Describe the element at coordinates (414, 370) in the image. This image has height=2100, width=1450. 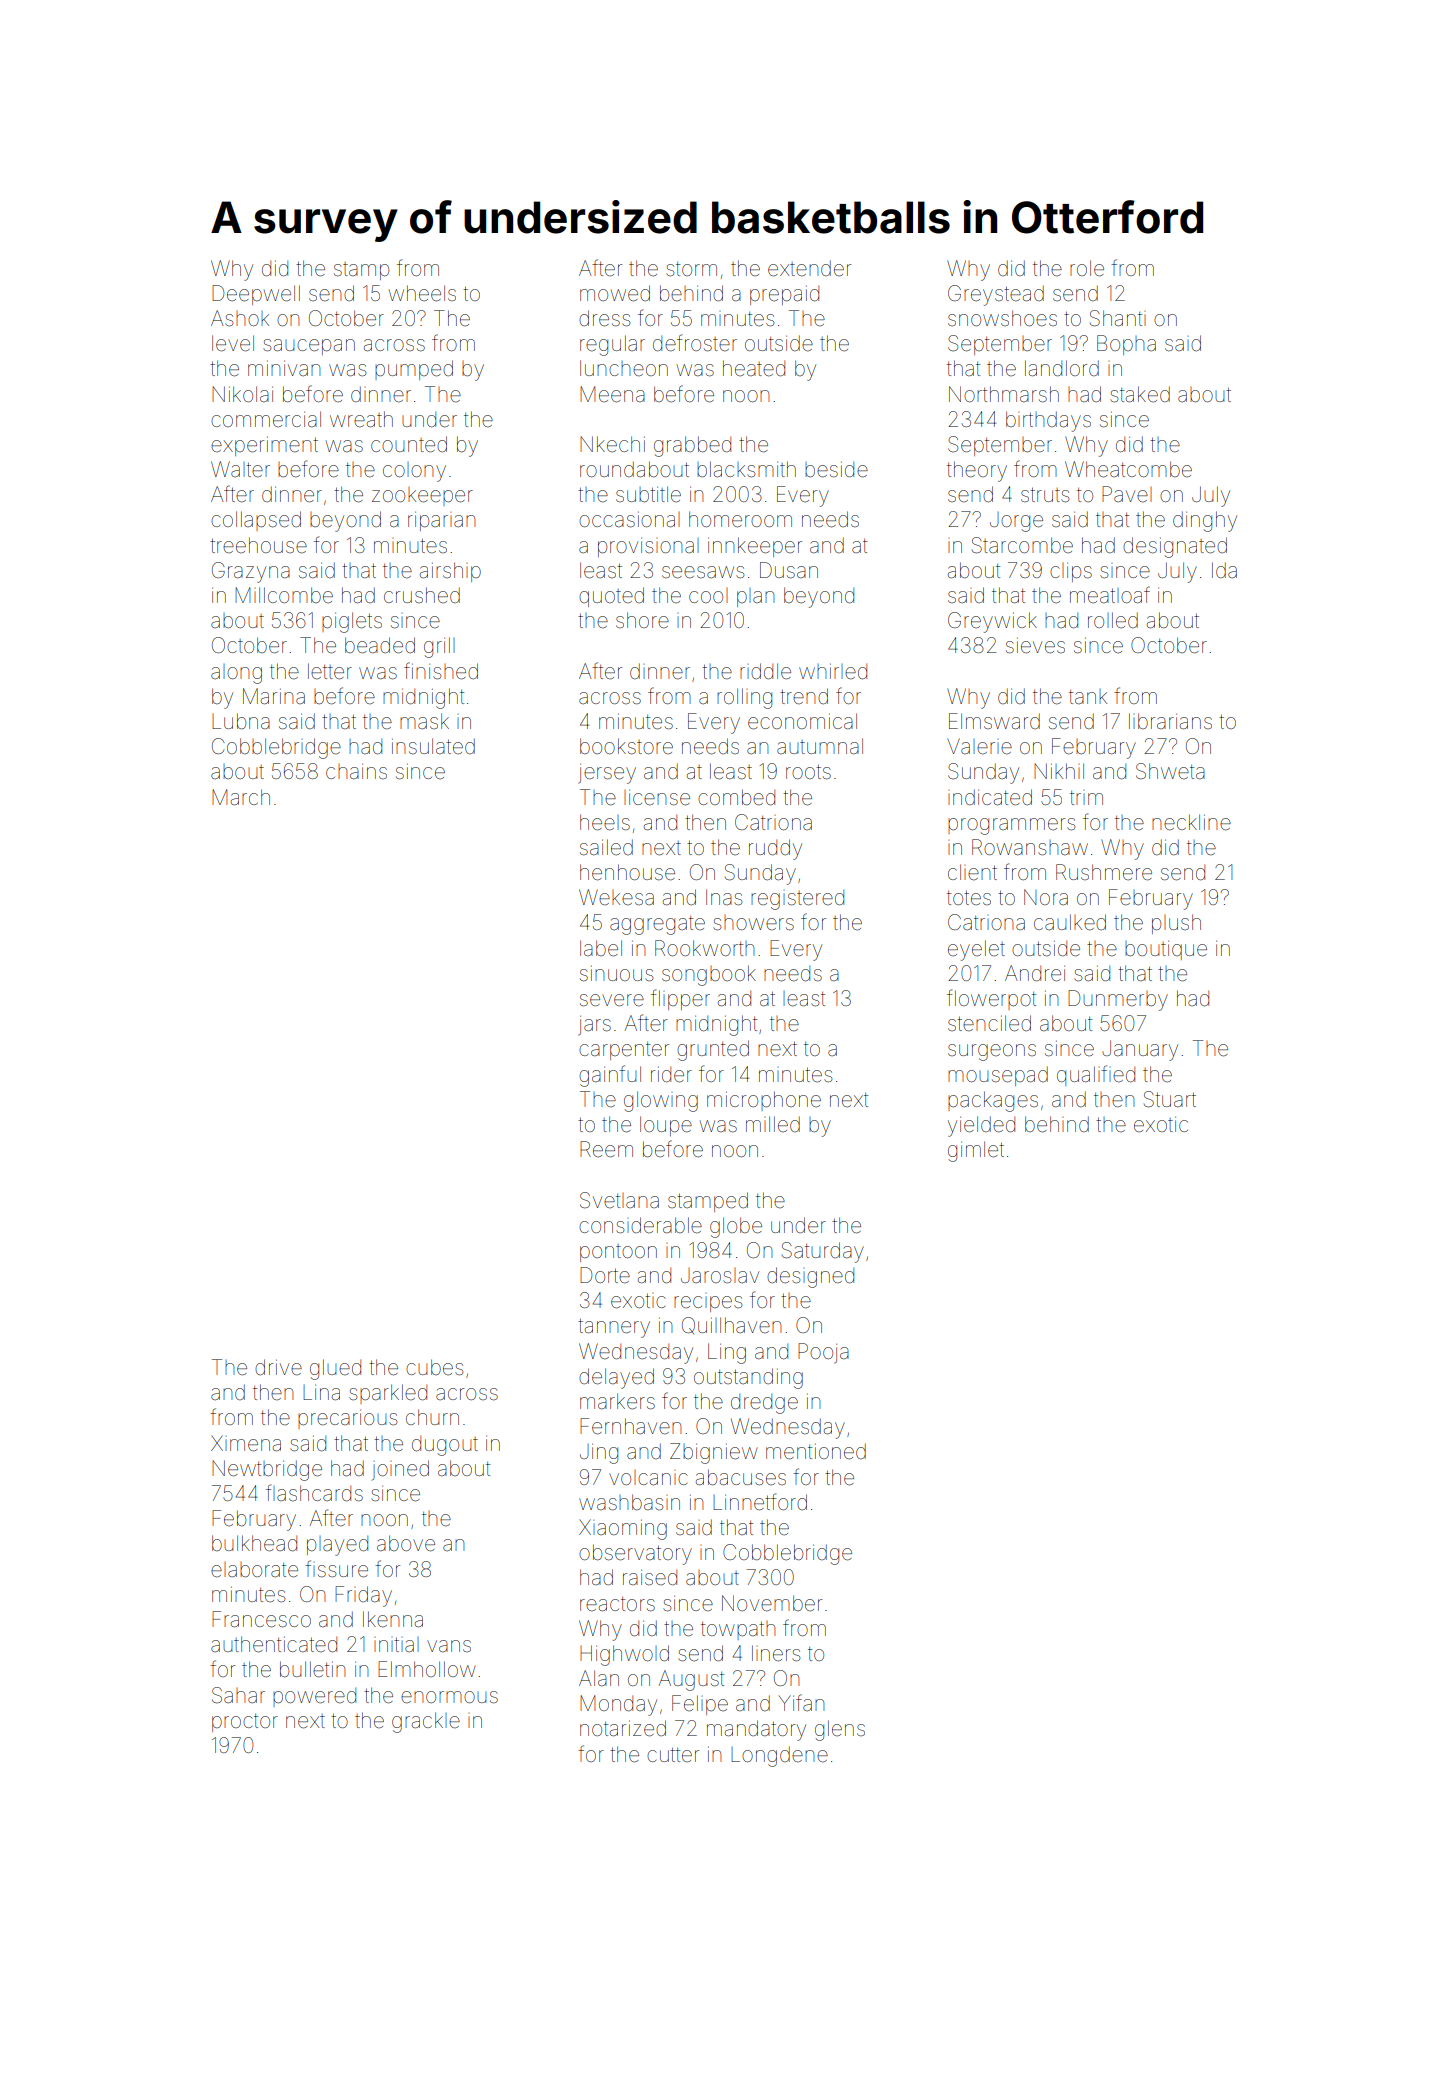
I see `pumped` at that location.
